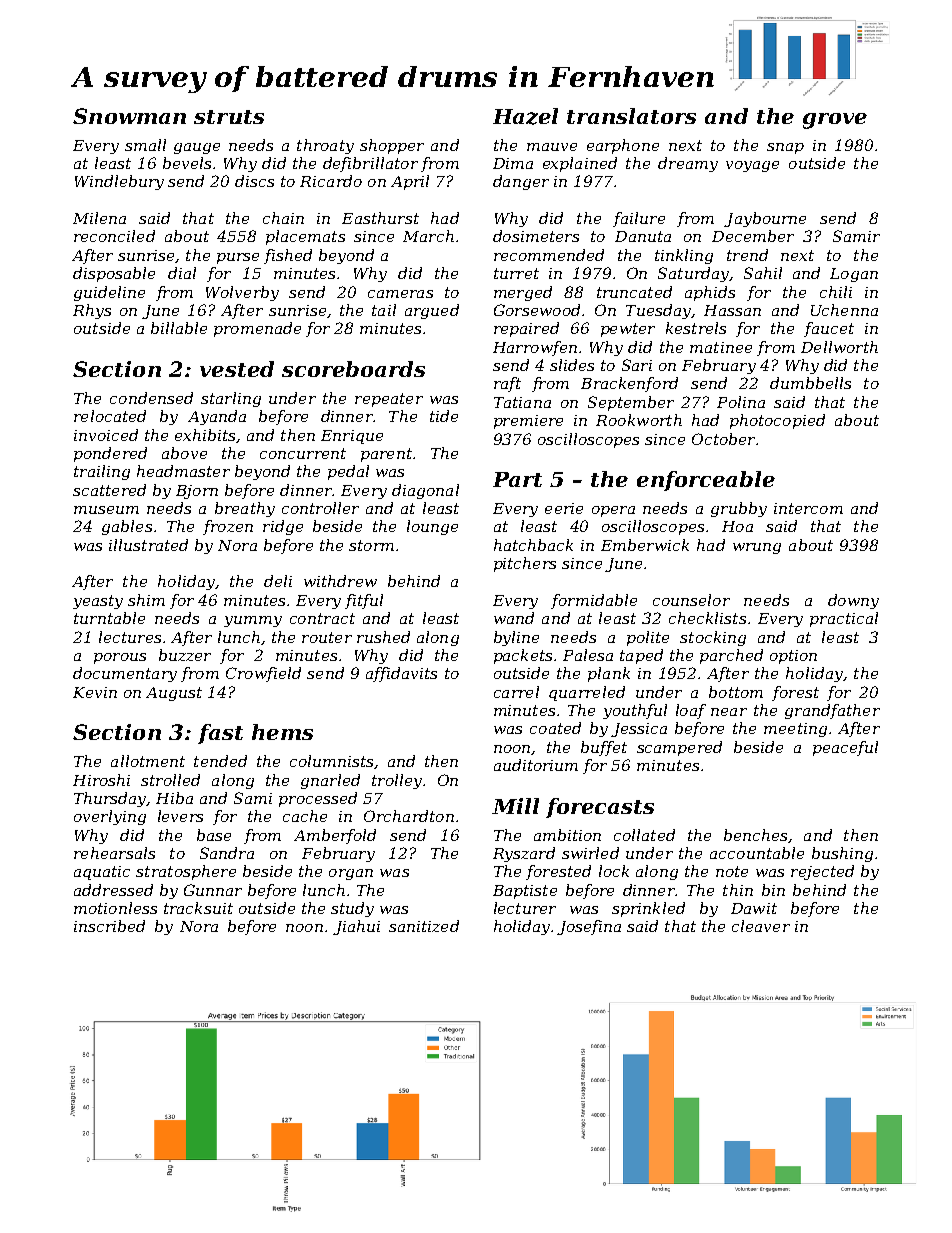  What do you see at coordinates (853, 601) in the document?
I see `downy` at bounding box center [853, 601].
